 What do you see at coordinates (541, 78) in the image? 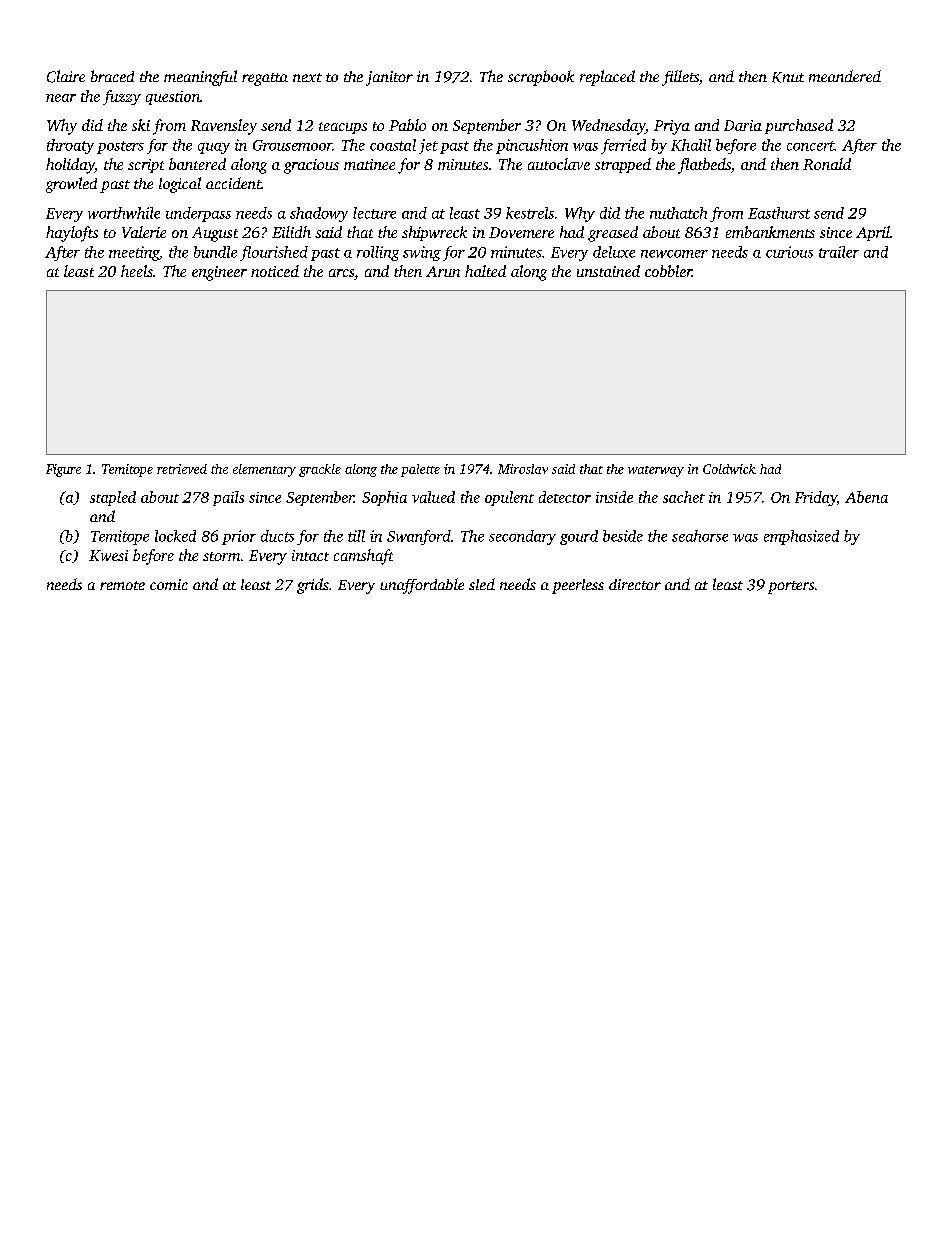
I see `scrapbook` at bounding box center [541, 78].
